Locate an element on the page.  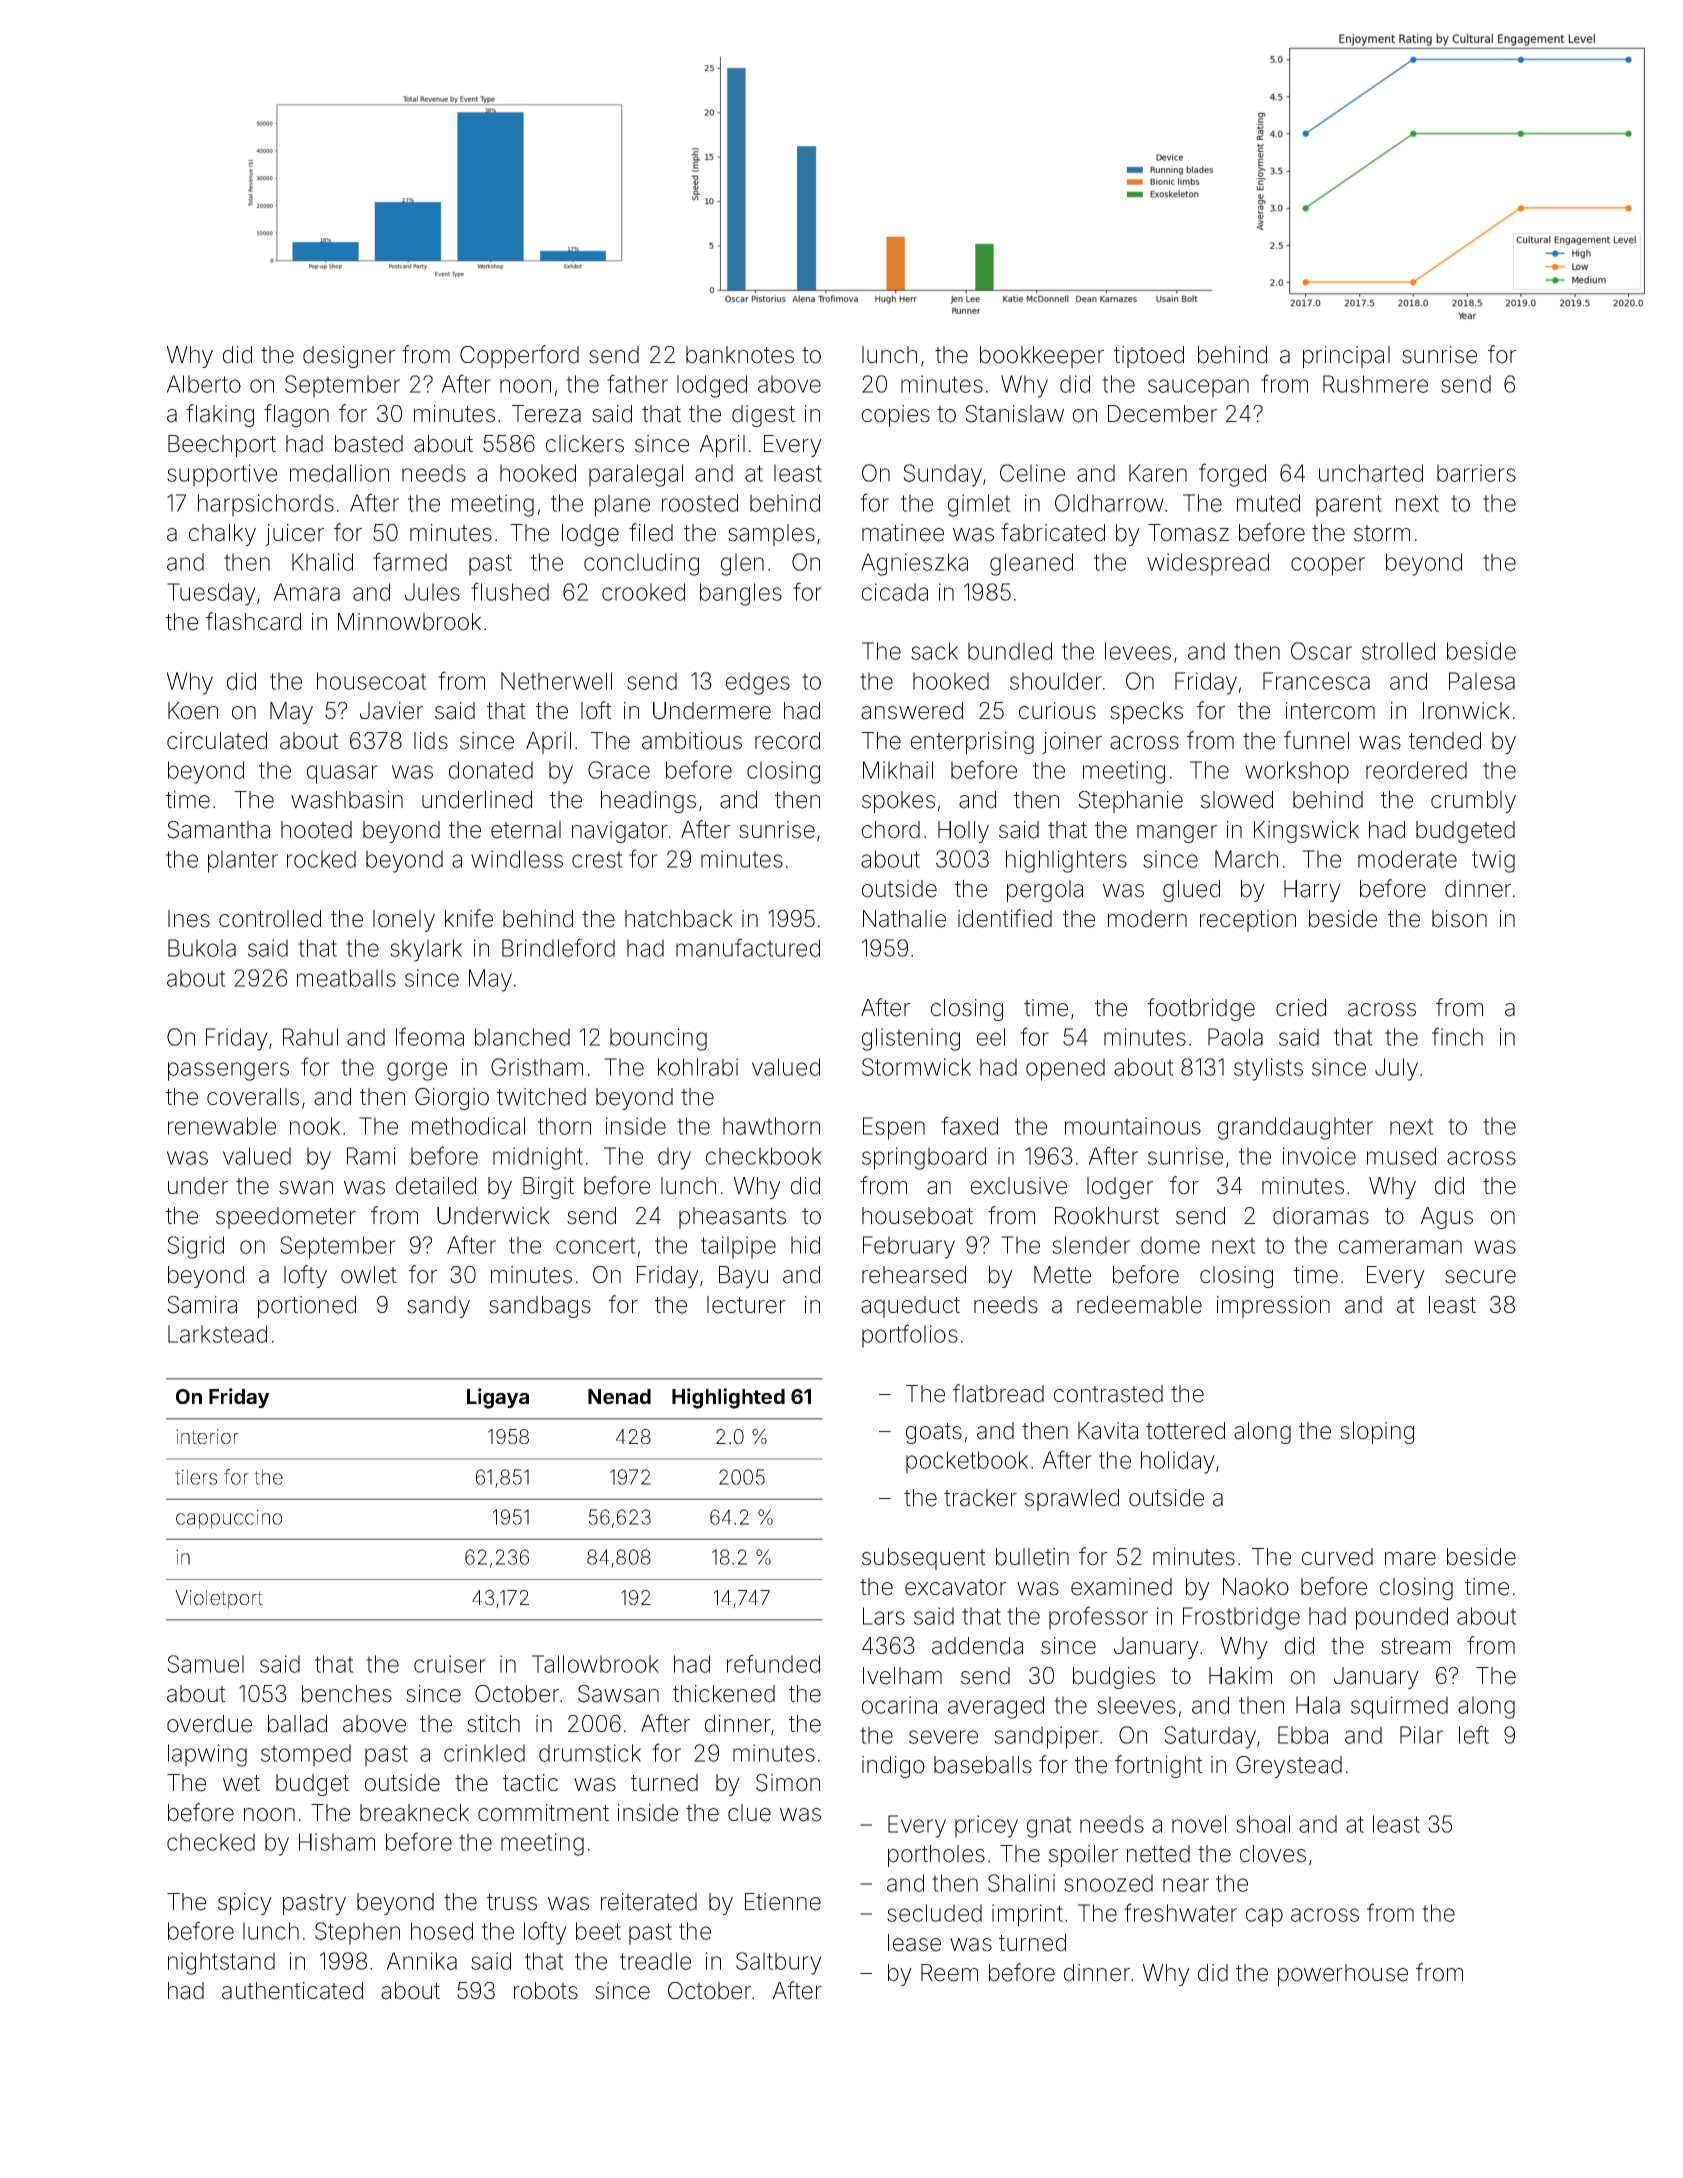
Saltbury is located at coordinates (779, 1963).
